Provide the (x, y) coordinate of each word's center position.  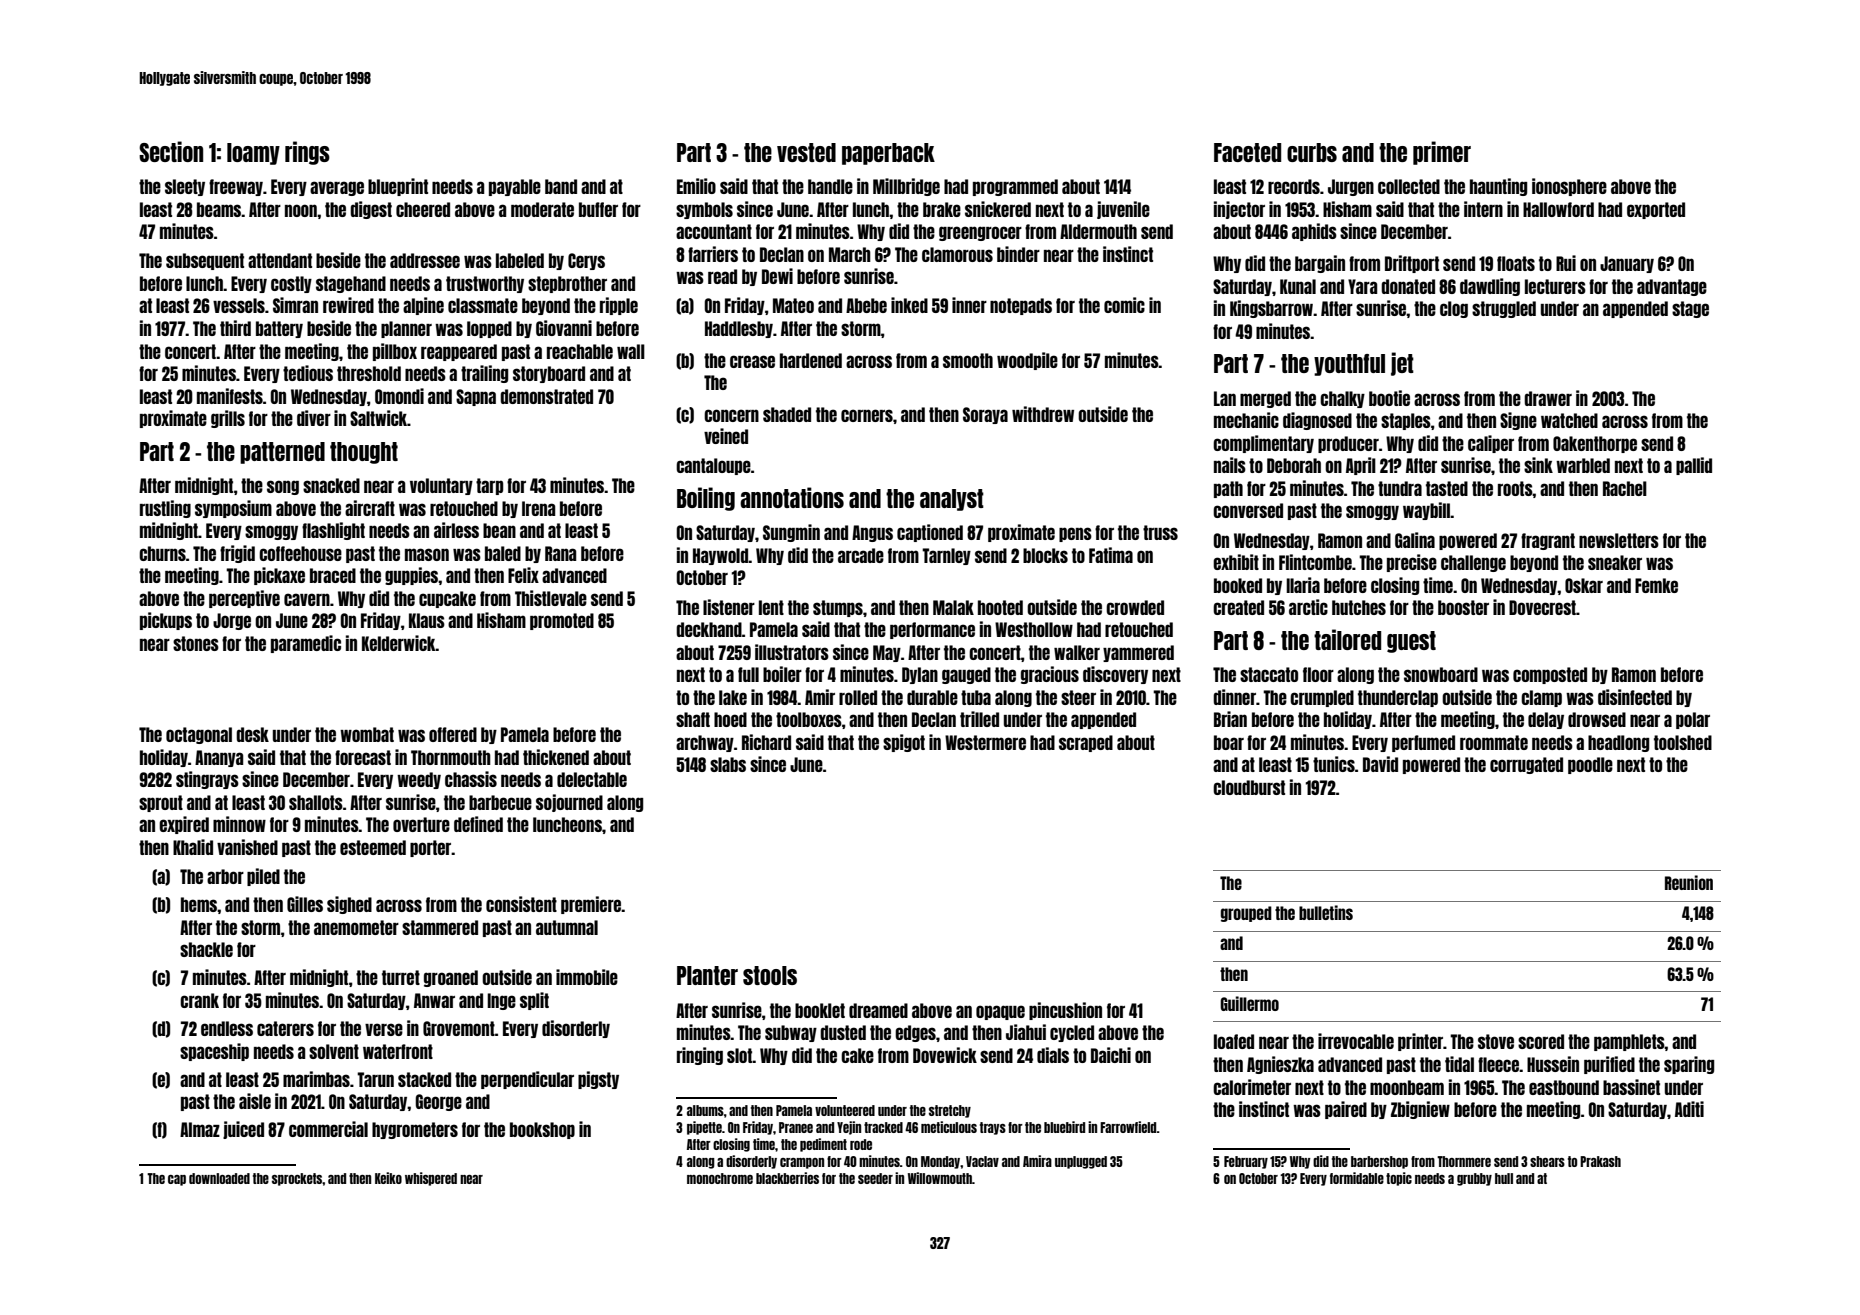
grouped (1246, 914)
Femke (1656, 585)
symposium (233, 509)
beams (219, 209)
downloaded (219, 1178)
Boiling (706, 499)
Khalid (193, 847)
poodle (1590, 765)
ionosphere (1569, 187)
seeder (875, 1178)
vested (806, 152)
